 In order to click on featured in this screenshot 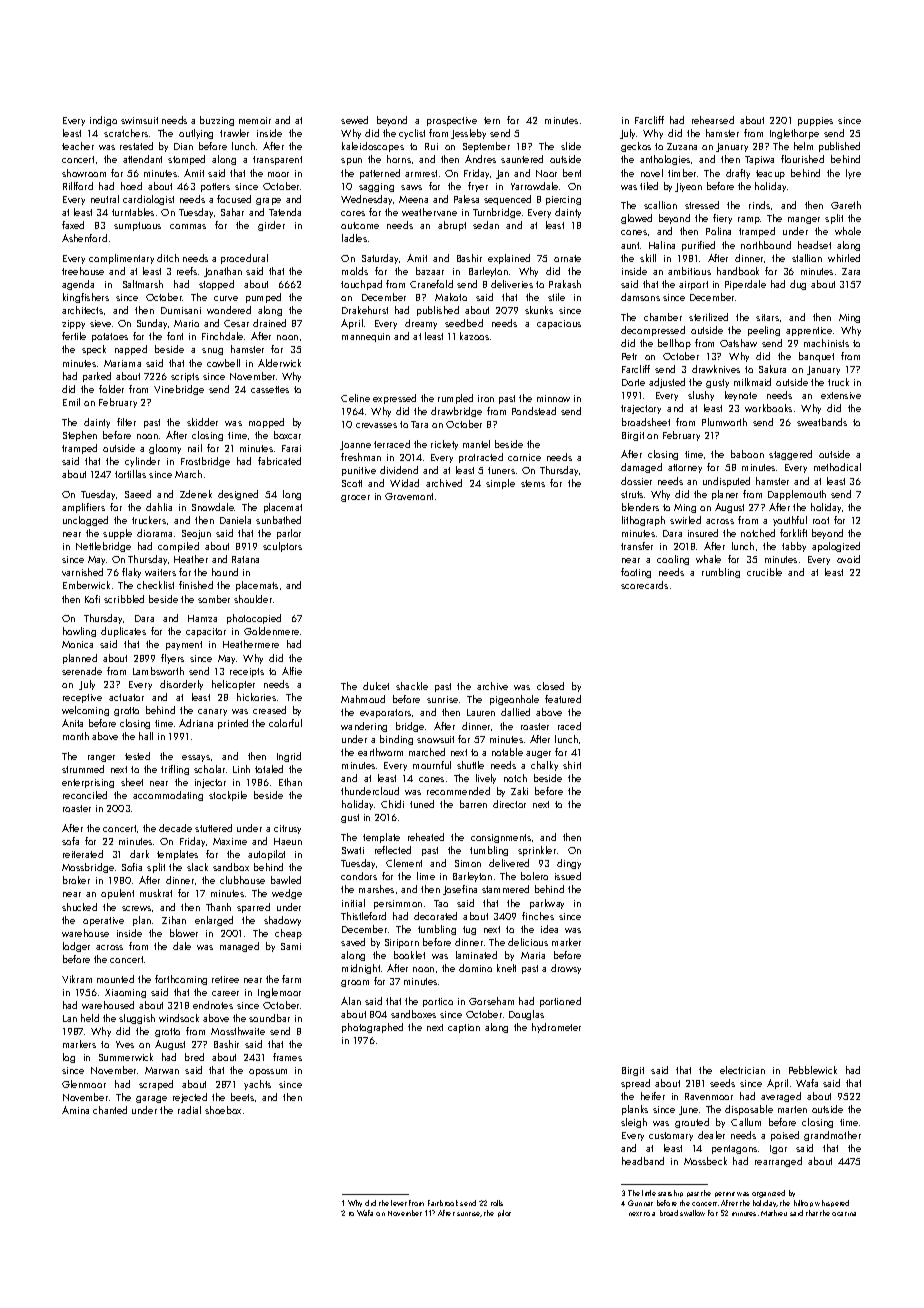, I will do `click(563, 699)`.
